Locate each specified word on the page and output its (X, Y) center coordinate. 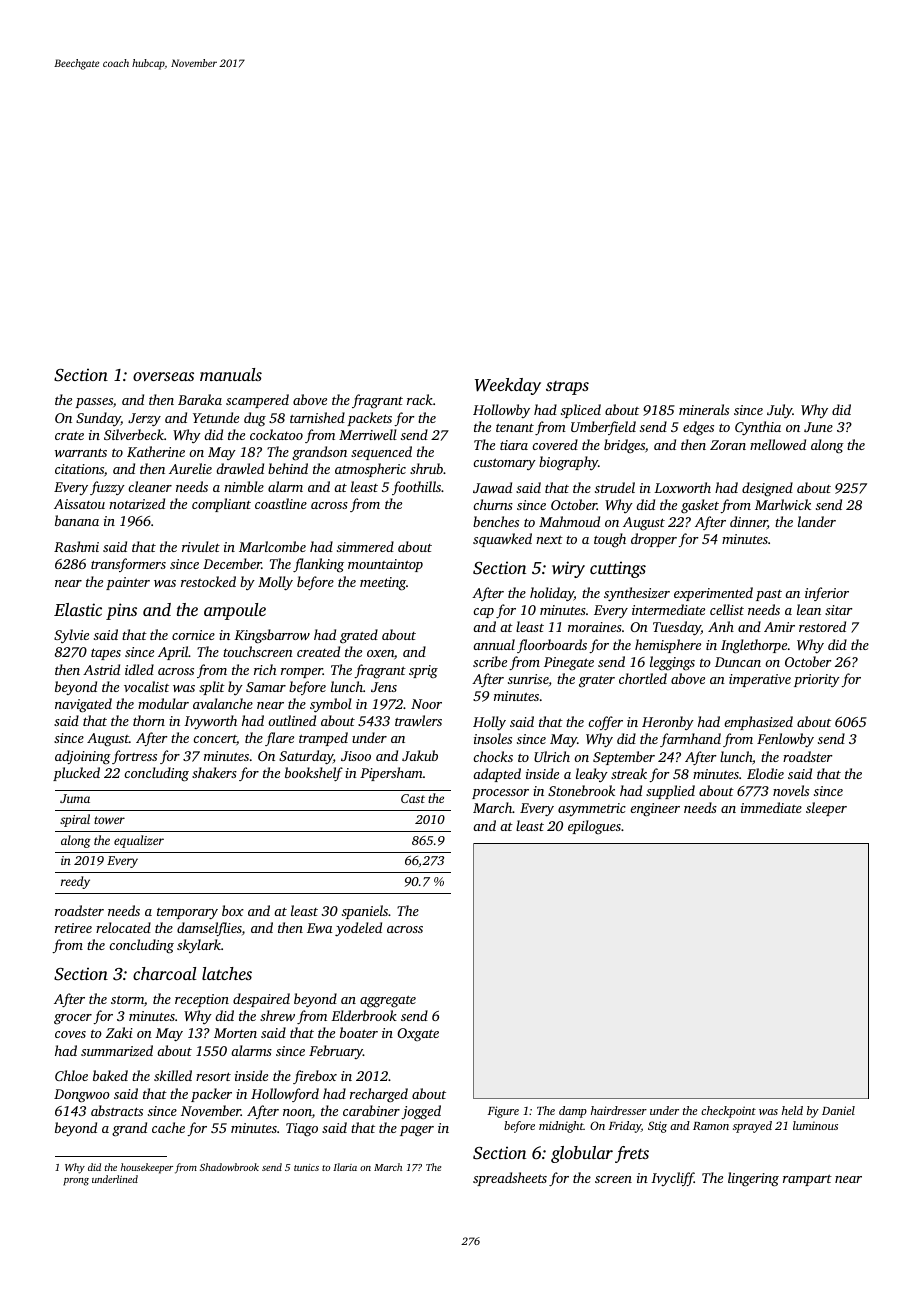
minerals (704, 409)
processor (500, 794)
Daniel (838, 1110)
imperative (760, 680)
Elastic (78, 609)
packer (211, 1095)
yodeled (358, 929)
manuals (231, 374)
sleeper (826, 809)
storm (127, 999)
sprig (423, 671)
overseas (163, 376)
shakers (214, 772)
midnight (561, 1127)
